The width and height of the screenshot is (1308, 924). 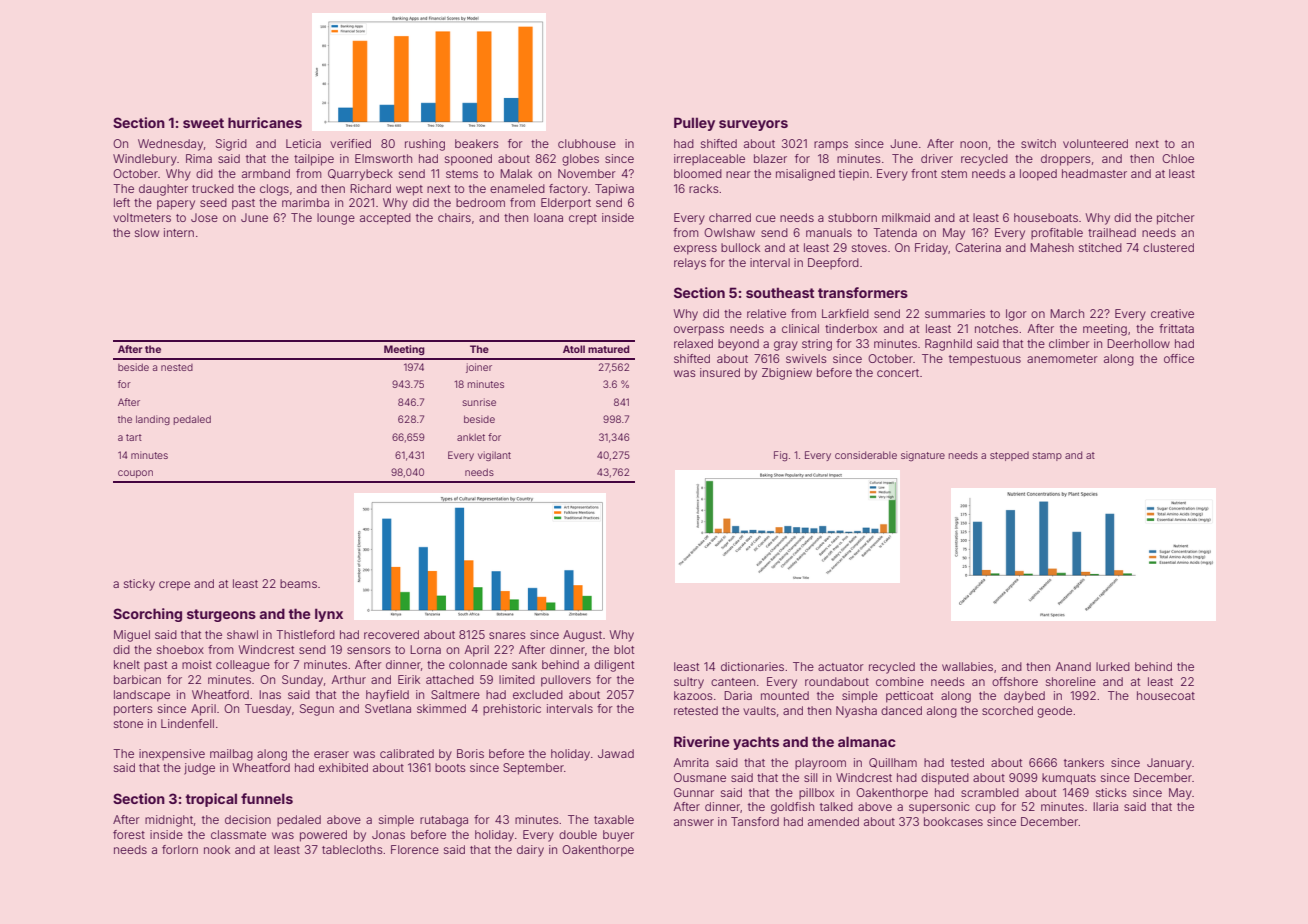 I want to click on considerable, so click(x=866, y=455).
